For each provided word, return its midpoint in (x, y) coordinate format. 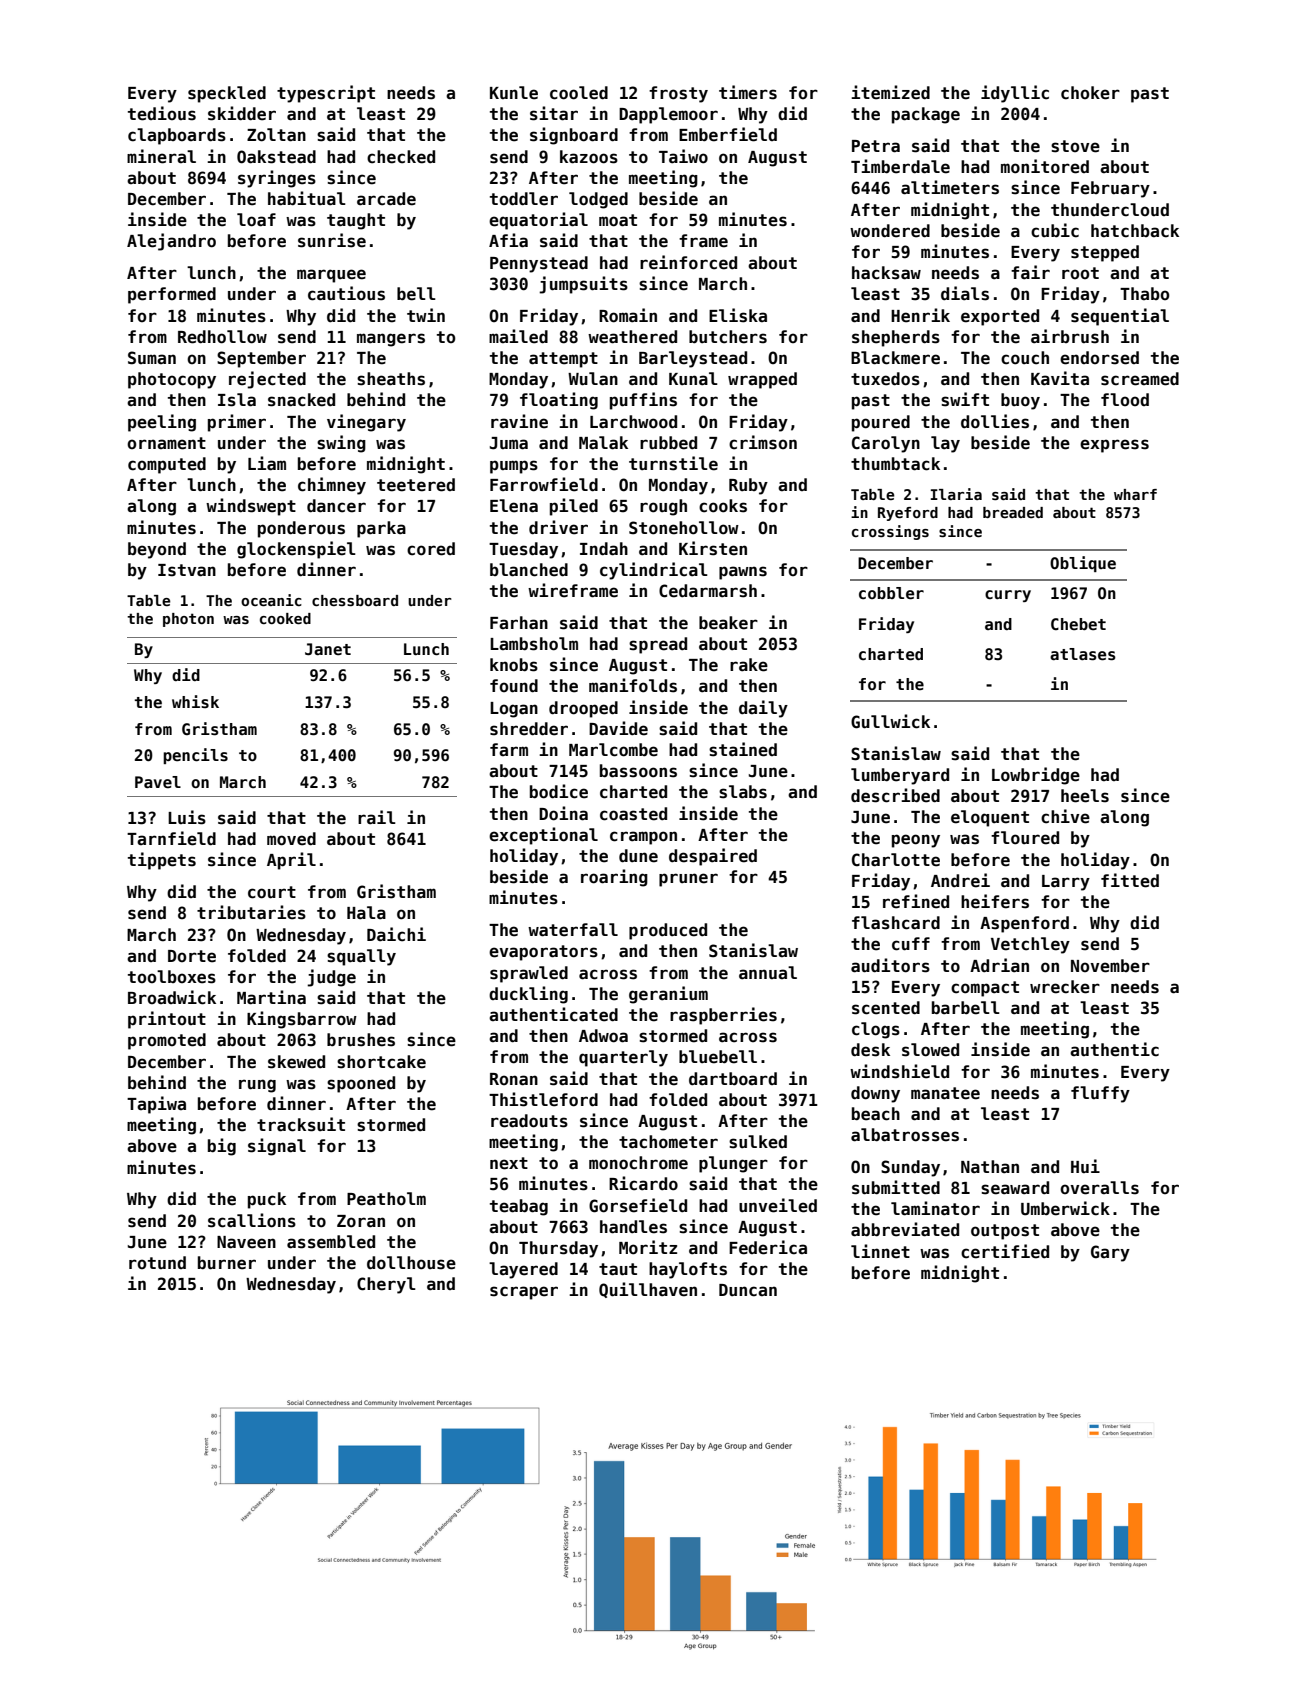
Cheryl (386, 1285)
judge (331, 978)
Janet (328, 649)
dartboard (733, 1079)
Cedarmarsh (708, 591)
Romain (628, 315)
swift (965, 399)
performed (172, 295)
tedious (162, 113)
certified (1005, 1251)
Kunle (514, 93)
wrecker (1065, 987)
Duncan (748, 1290)
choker (1090, 93)
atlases (1083, 654)
